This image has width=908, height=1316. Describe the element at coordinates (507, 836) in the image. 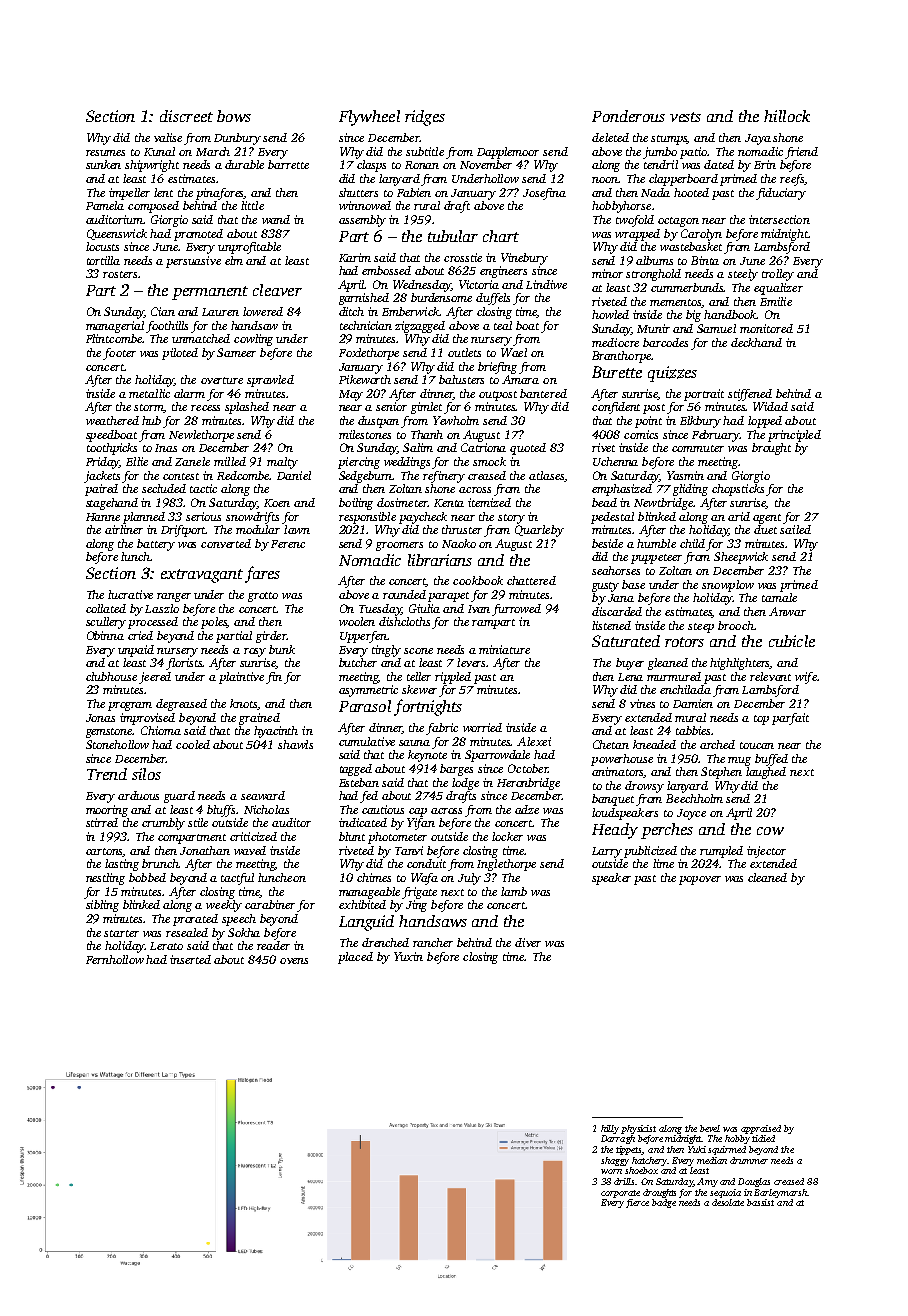

I see `locker` at that location.
